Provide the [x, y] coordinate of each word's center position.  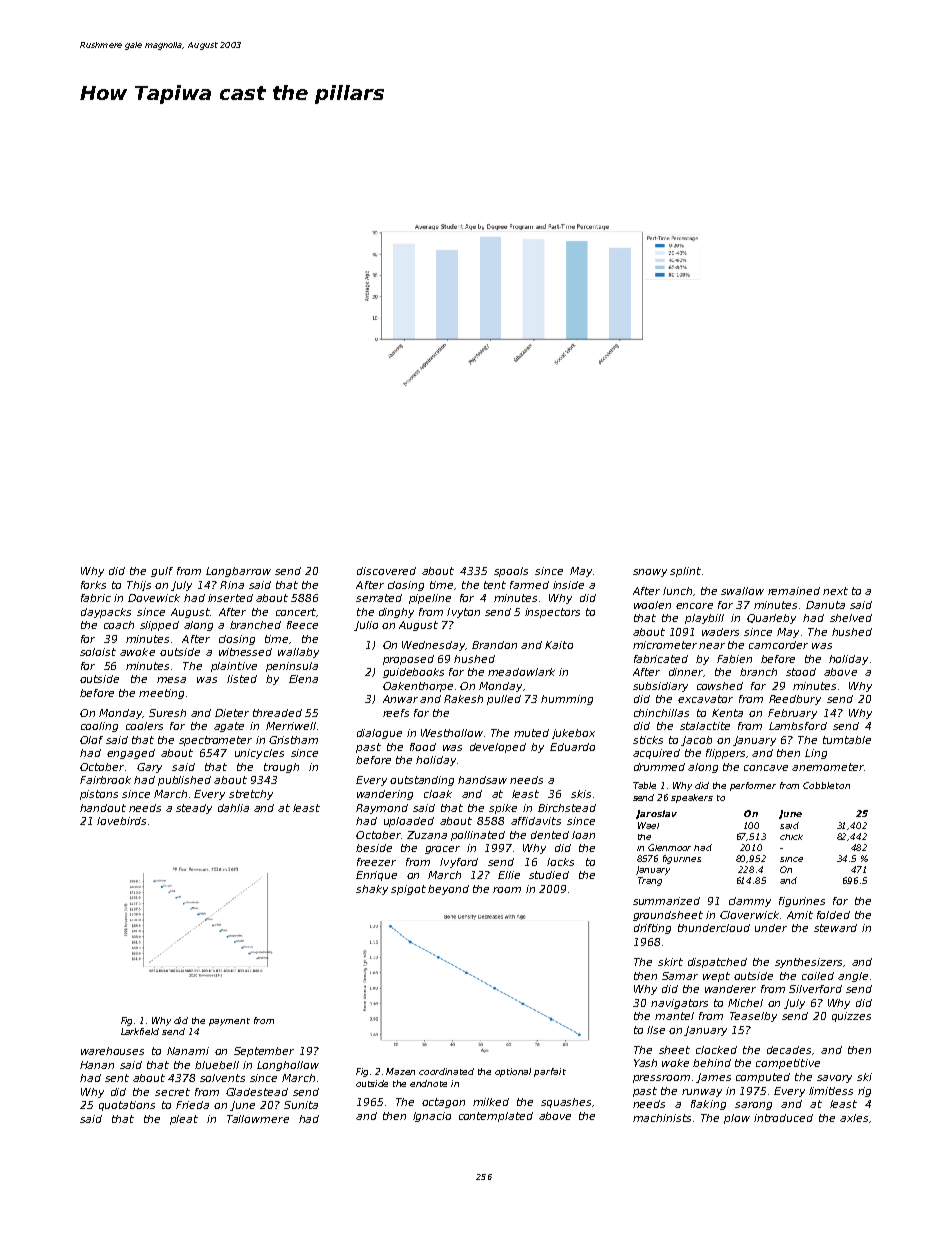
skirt [670, 962]
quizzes [851, 1017]
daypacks [106, 613]
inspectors [552, 613]
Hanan [97, 1065]
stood [801, 672]
